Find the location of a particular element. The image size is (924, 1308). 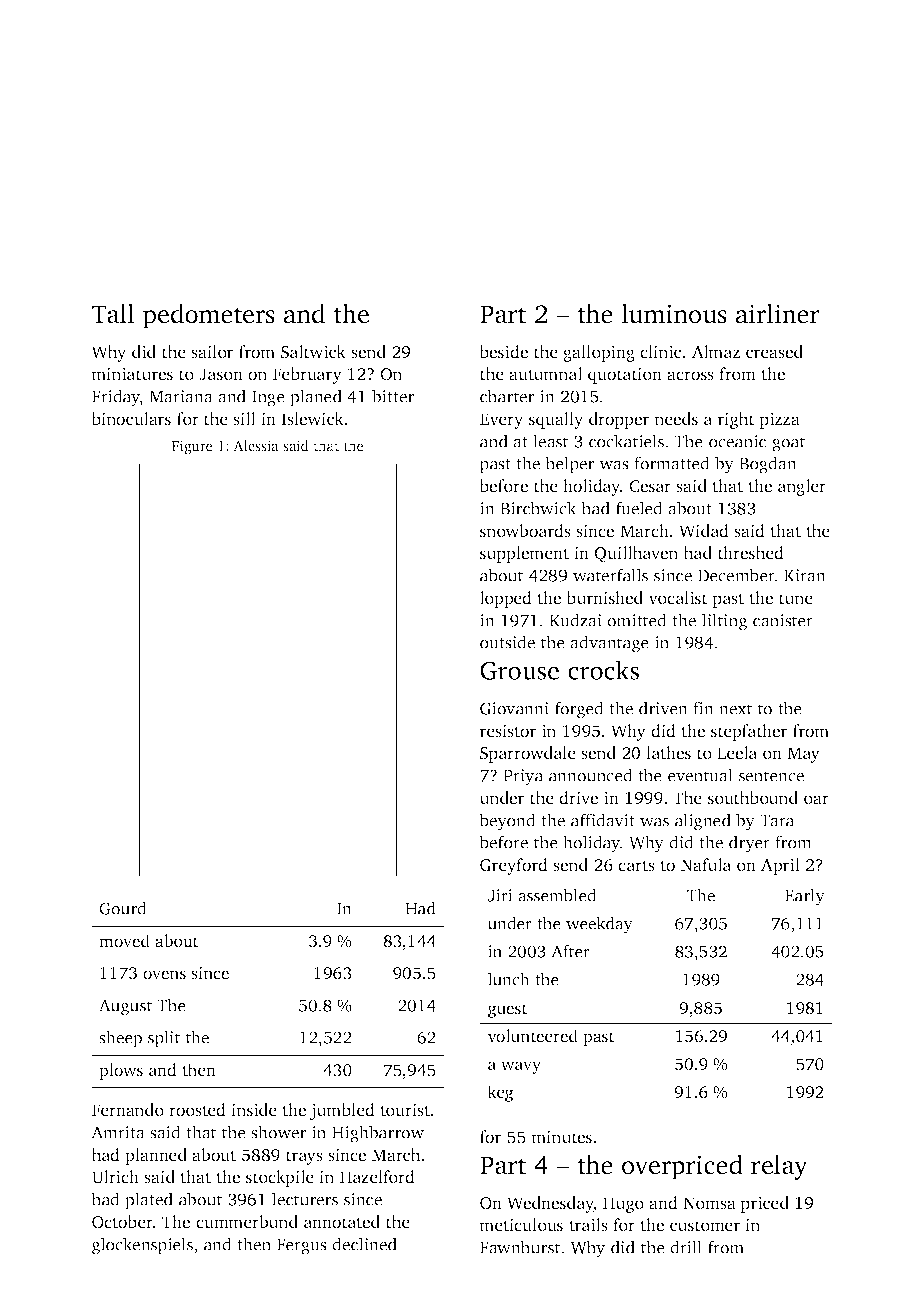

pedometers is located at coordinates (209, 316).
